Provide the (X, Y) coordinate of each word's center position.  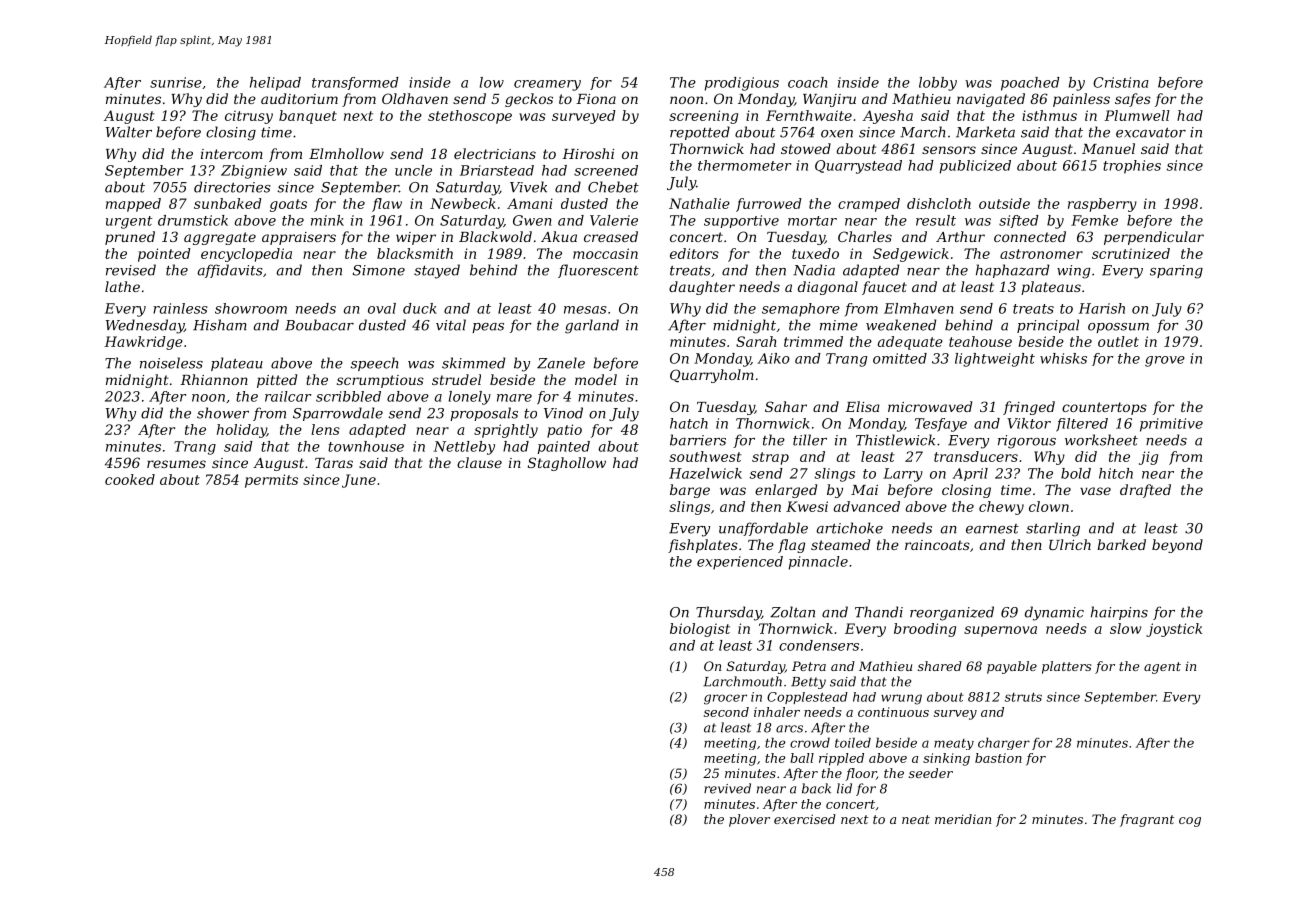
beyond (1177, 546)
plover (749, 820)
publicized (975, 167)
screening (703, 117)
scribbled (348, 396)
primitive (1171, 425)
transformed (355, 83)
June (359, 481)
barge (690, 491)
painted (564, 447)
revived (727, 788)
